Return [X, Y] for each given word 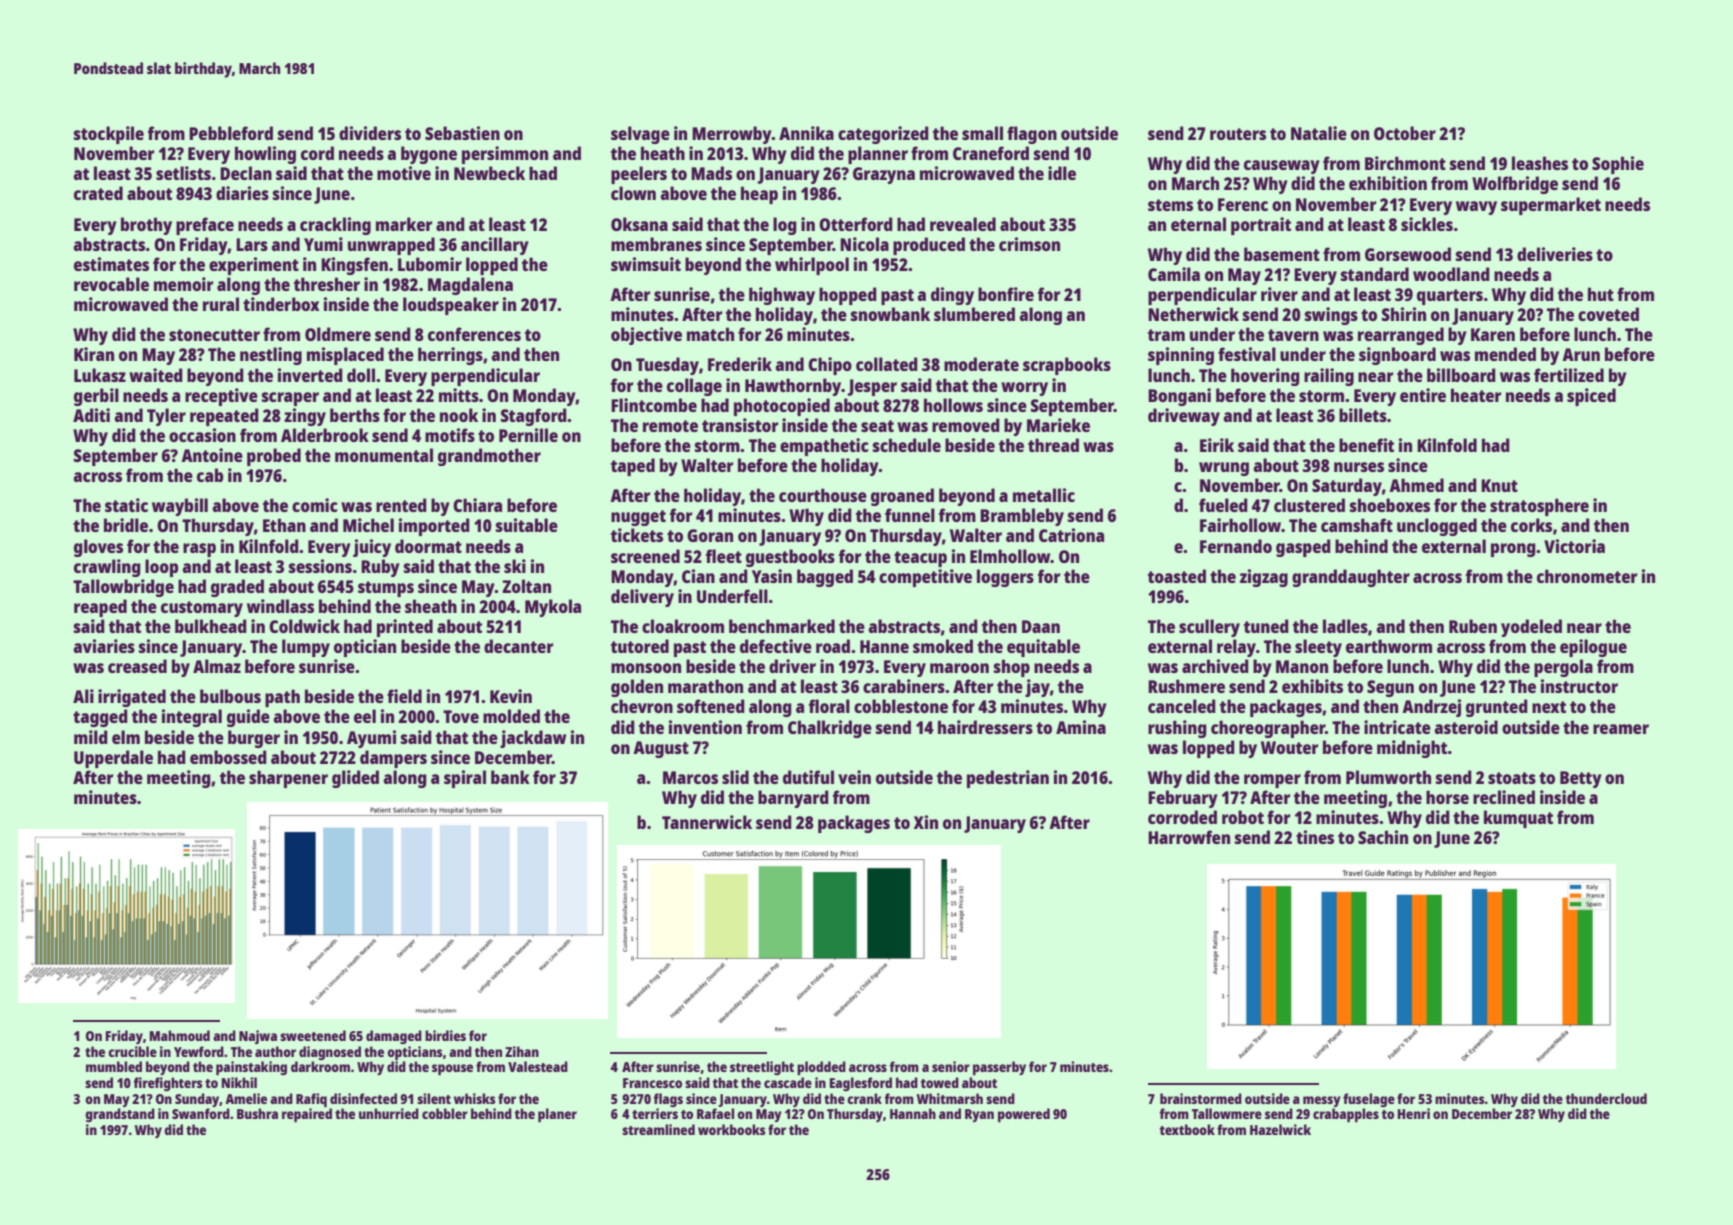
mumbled [114, 1066]
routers [1238, 134]
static [126, 505]
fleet [724, 556]
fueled [1223, 505]
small [982, 133]
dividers [370, 133]
